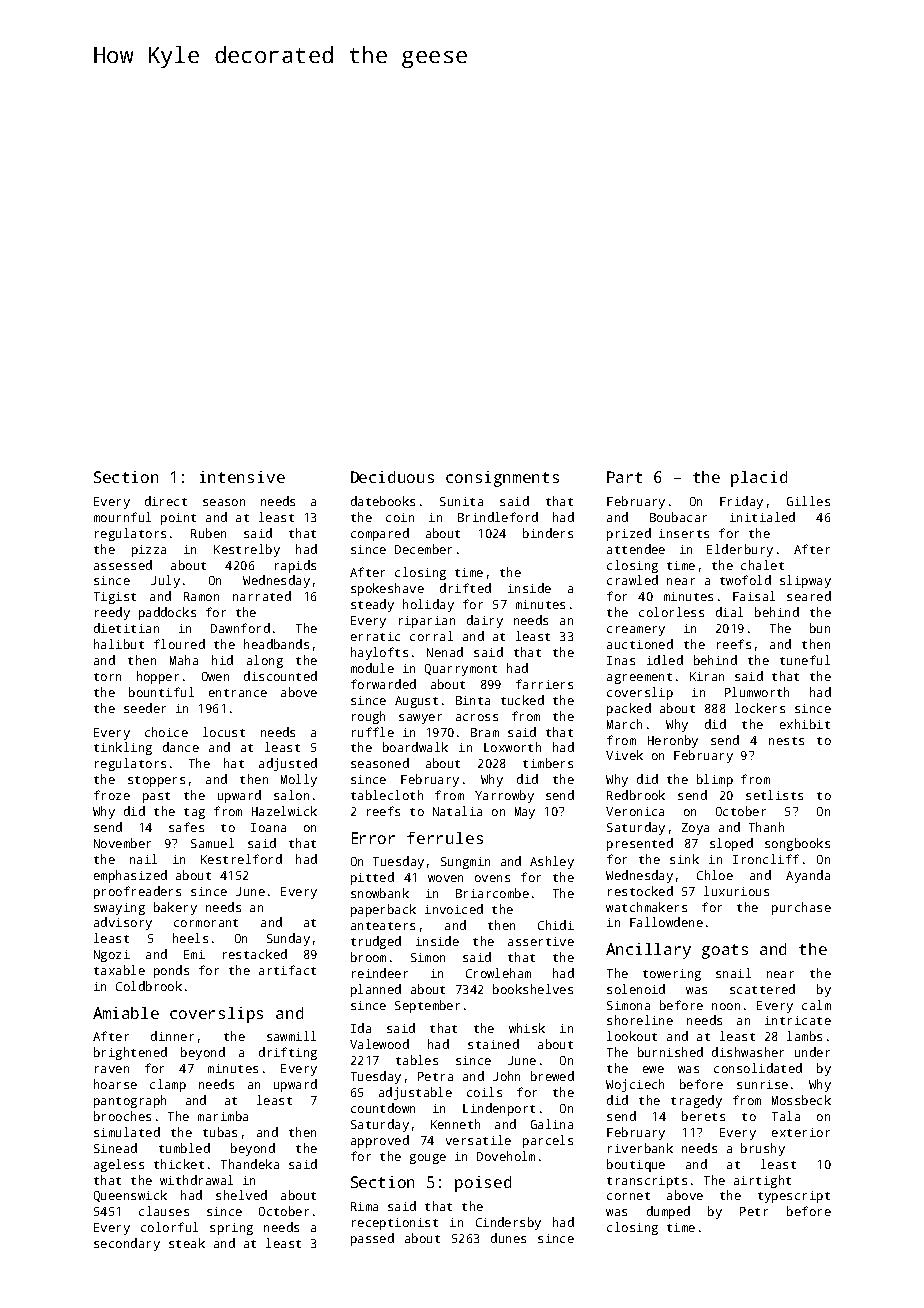 Image resolution: width=924 pixels, height=1308 pixels. What do you see at coordinates (502, 479) in the image?
I see `consignments` at bounding box center [502, 479].
